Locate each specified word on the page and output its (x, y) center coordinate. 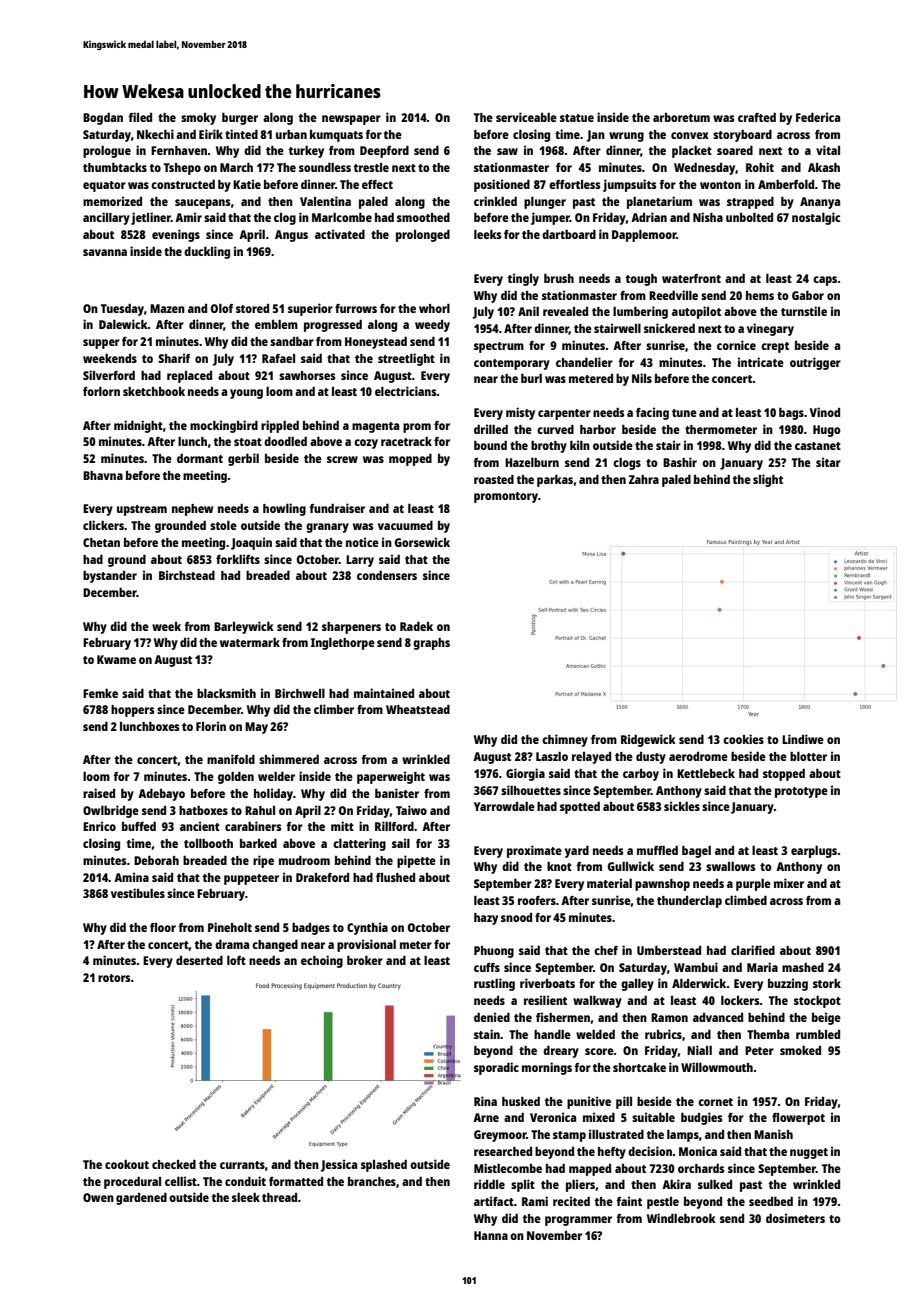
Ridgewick (648, 740)
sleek (246, 1197)
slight (768, 480)
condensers (387, 575)
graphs (431, 644)
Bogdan (103, 119)
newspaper (351, 120)
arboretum (681, 117)
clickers (103, 525)
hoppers (132, 711)
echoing (322, 961)
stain (487, 1034)
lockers (740, 1000)
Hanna (491, 1235)
